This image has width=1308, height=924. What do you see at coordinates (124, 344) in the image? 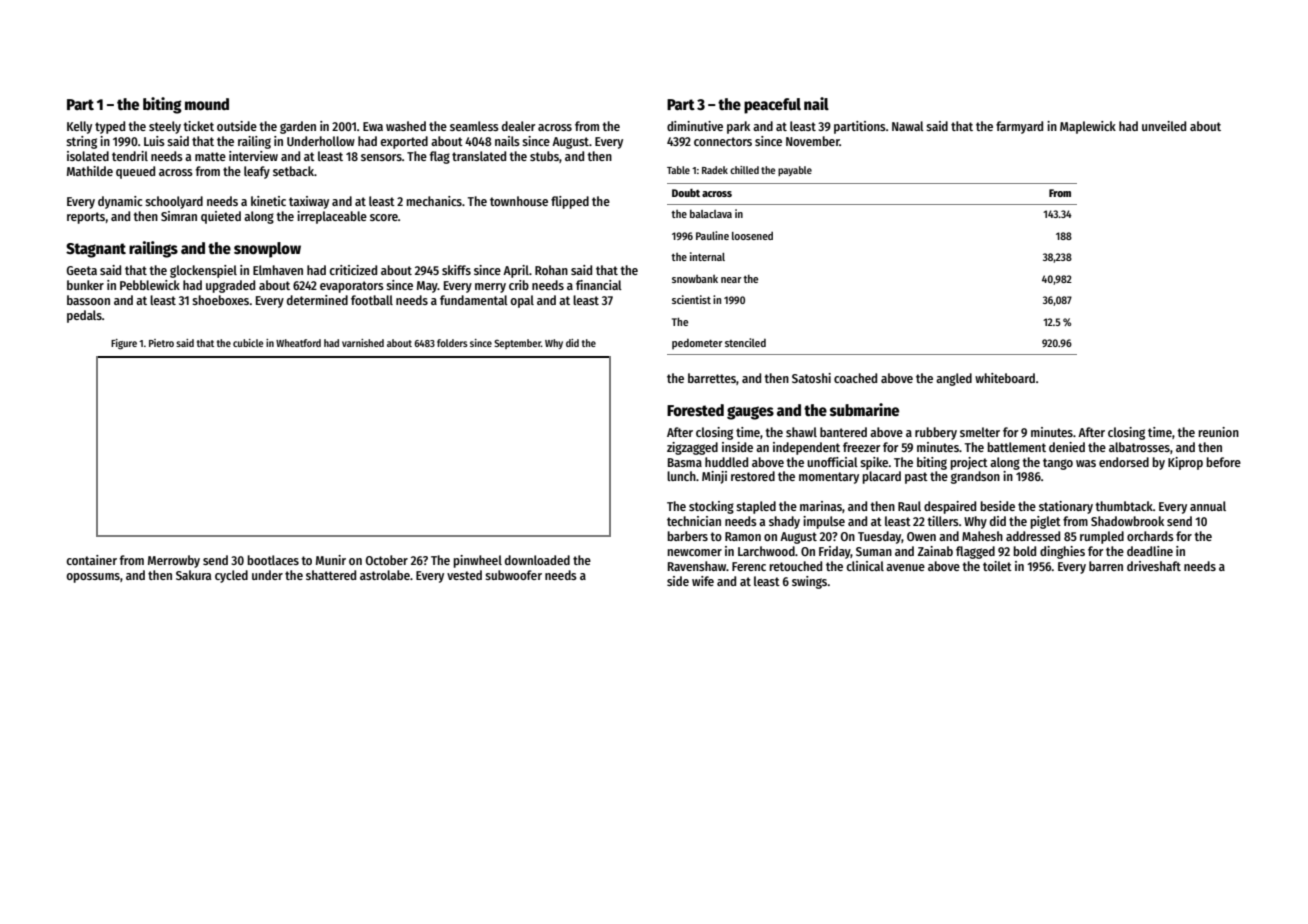
I see `Figure` at bounding box center [124, 344].
